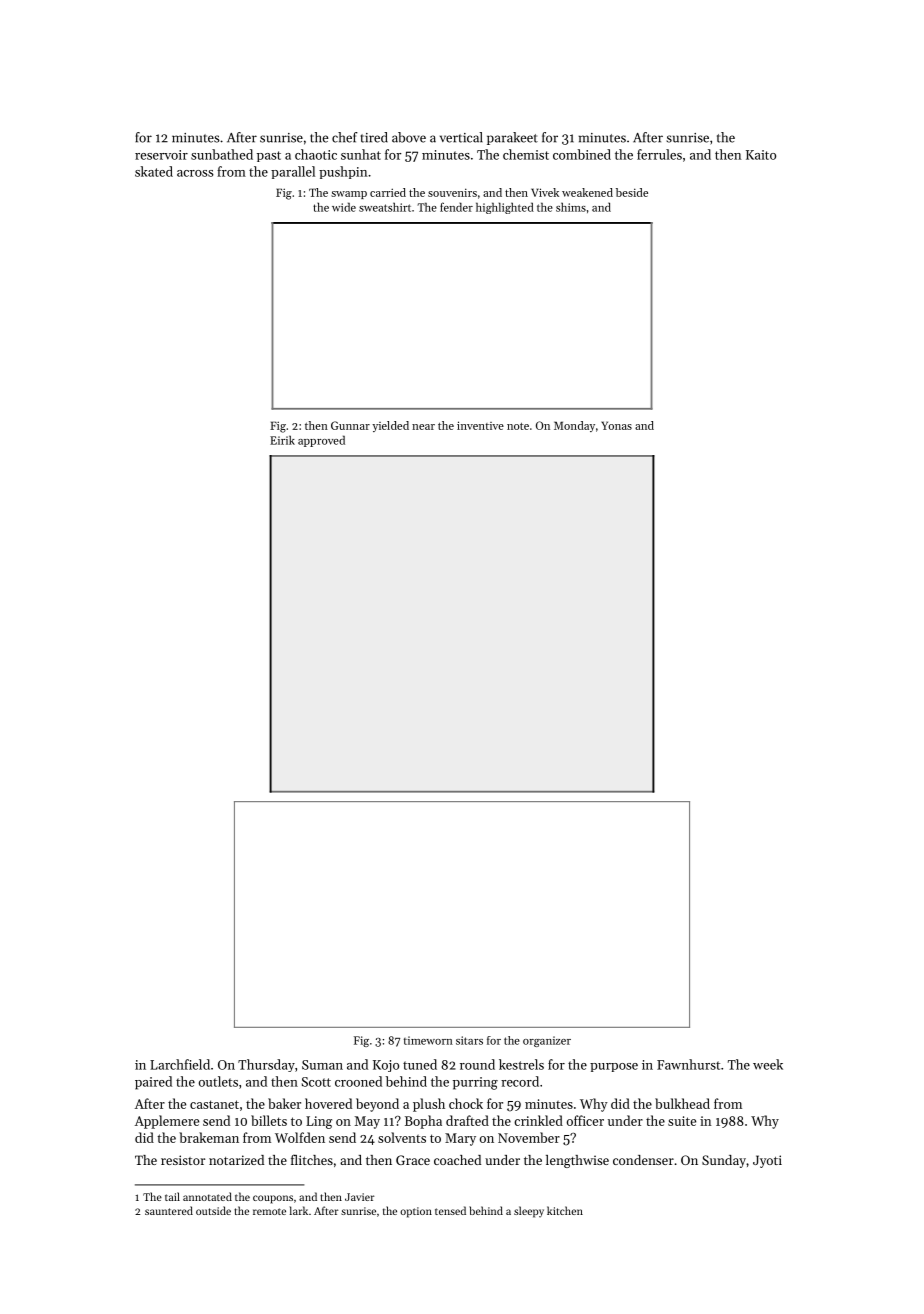 This document has height=1314, width=924. What do you see at coordinates (659, 154) in the document?
I see `ferrules` at bounding box center [659, 154].
